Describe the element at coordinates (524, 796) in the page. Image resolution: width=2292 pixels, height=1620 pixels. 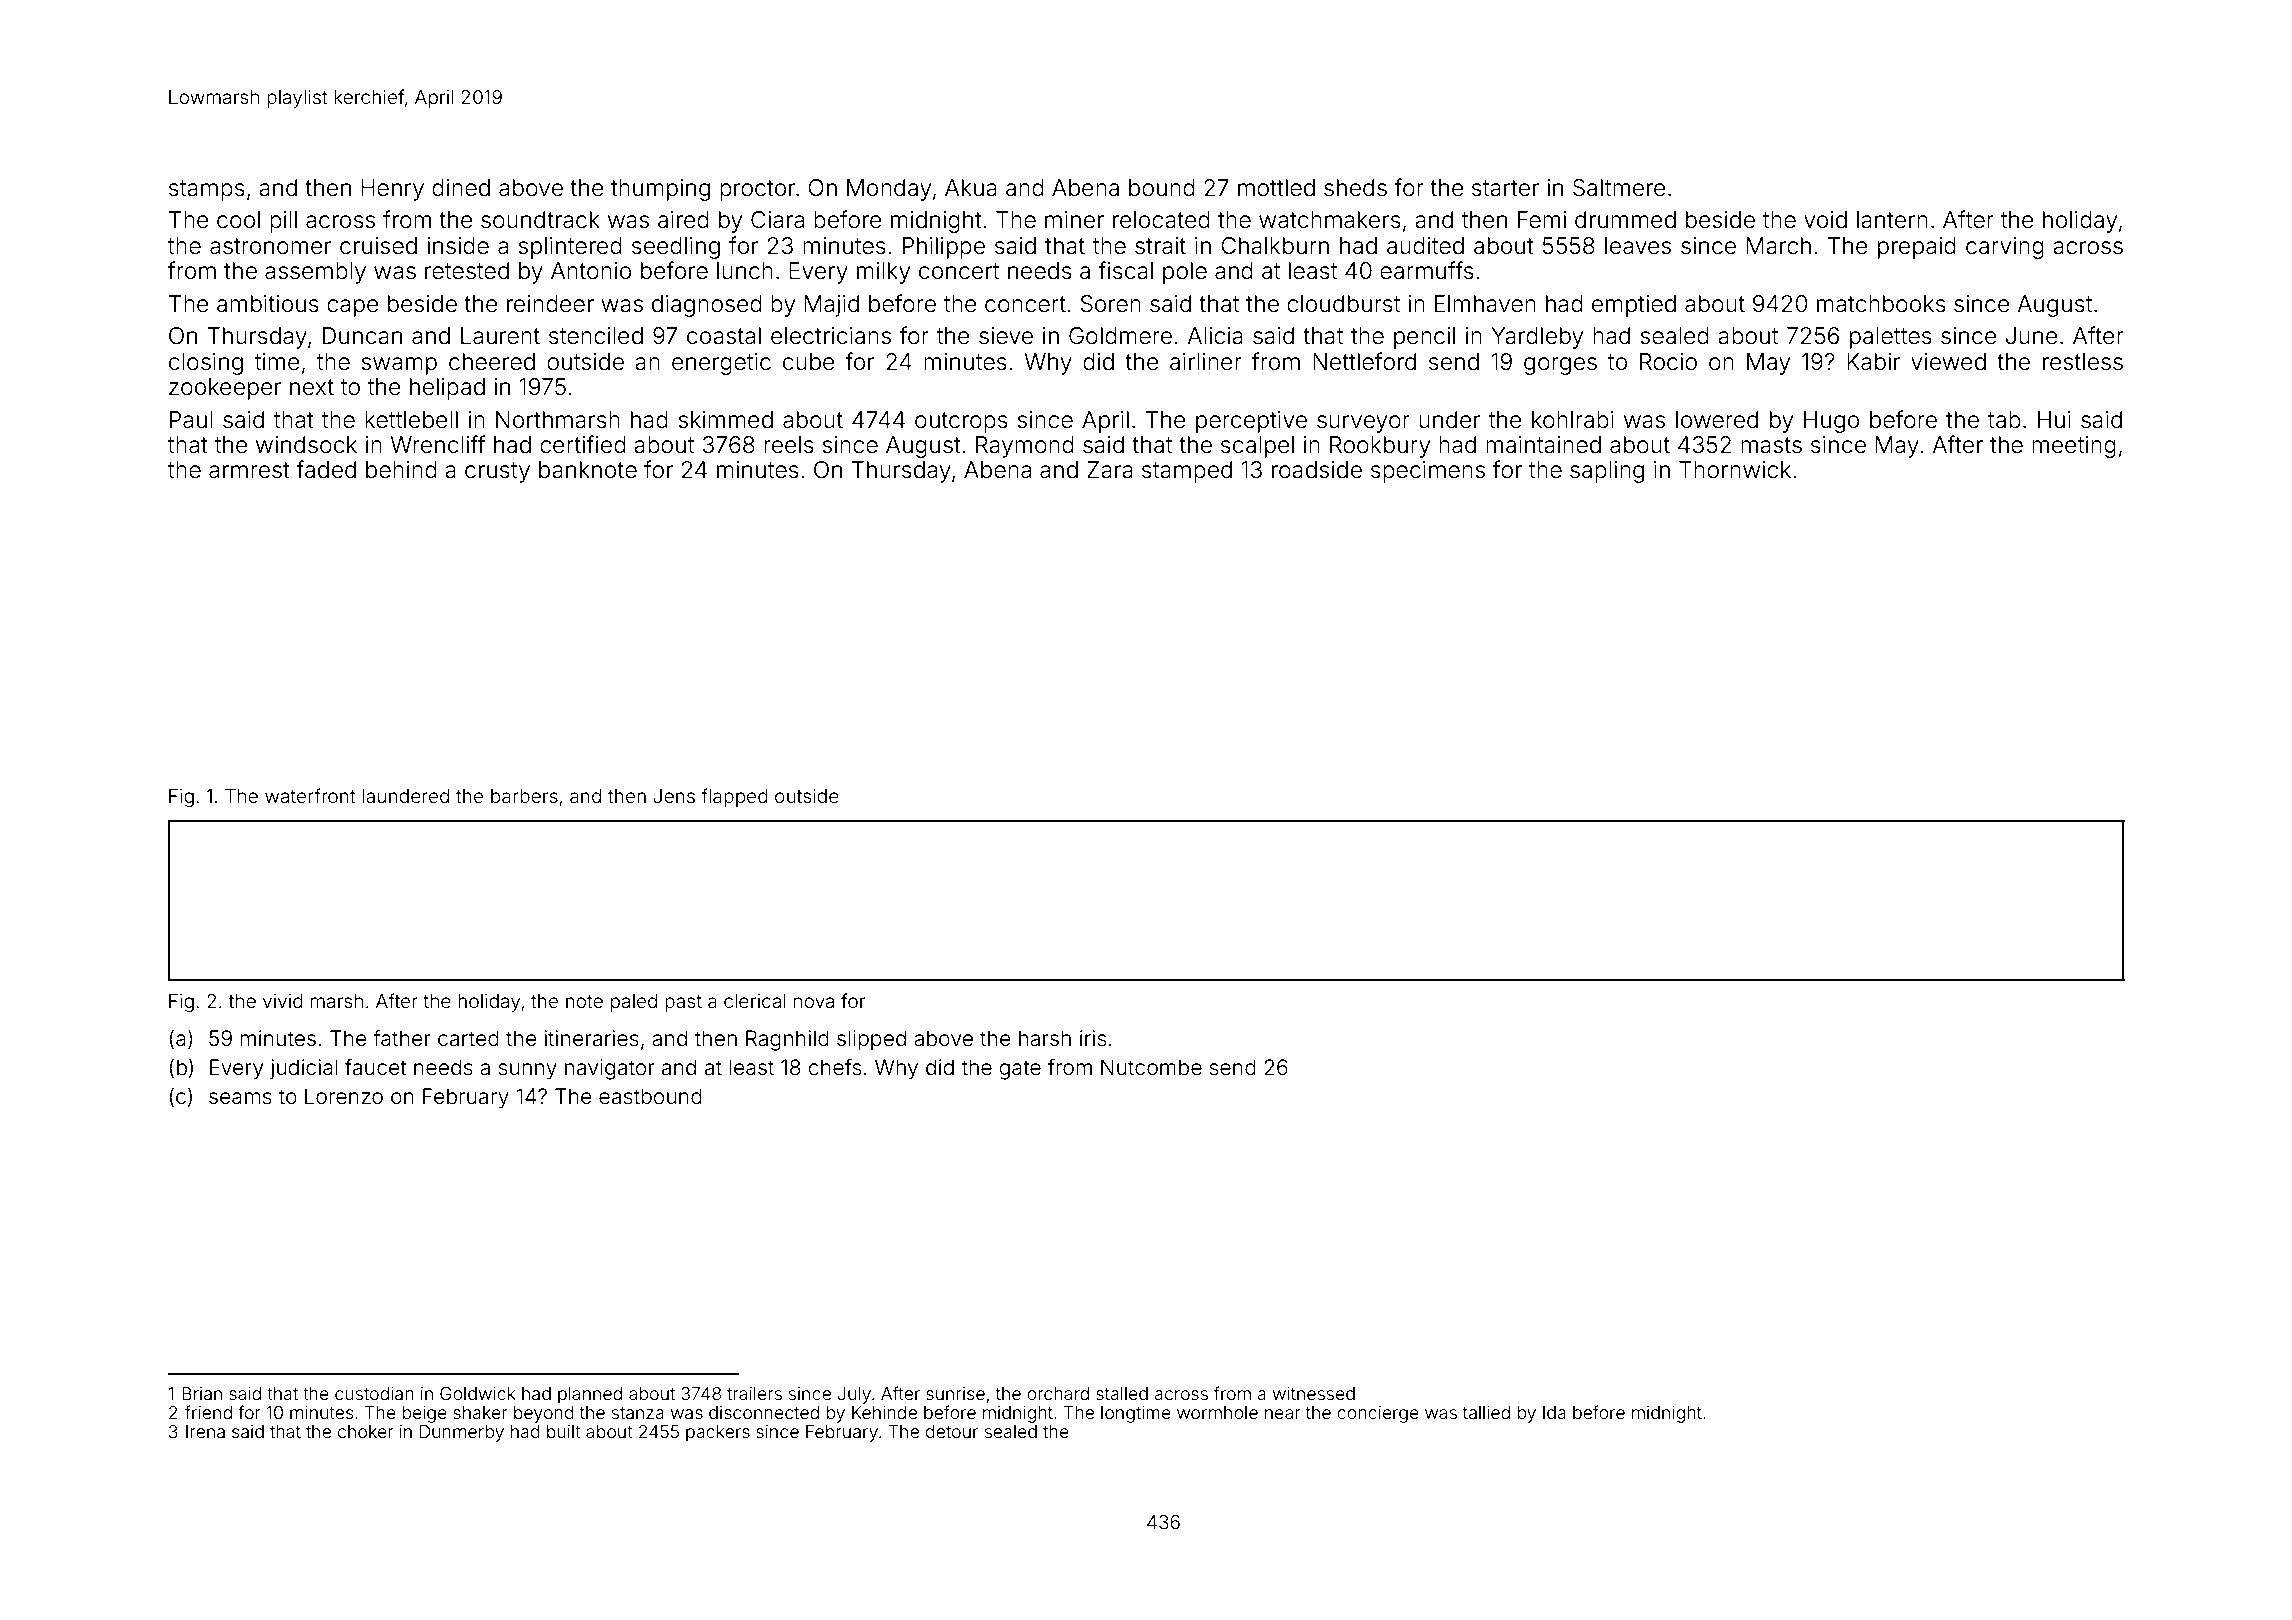
I see `barbers` at that location.
